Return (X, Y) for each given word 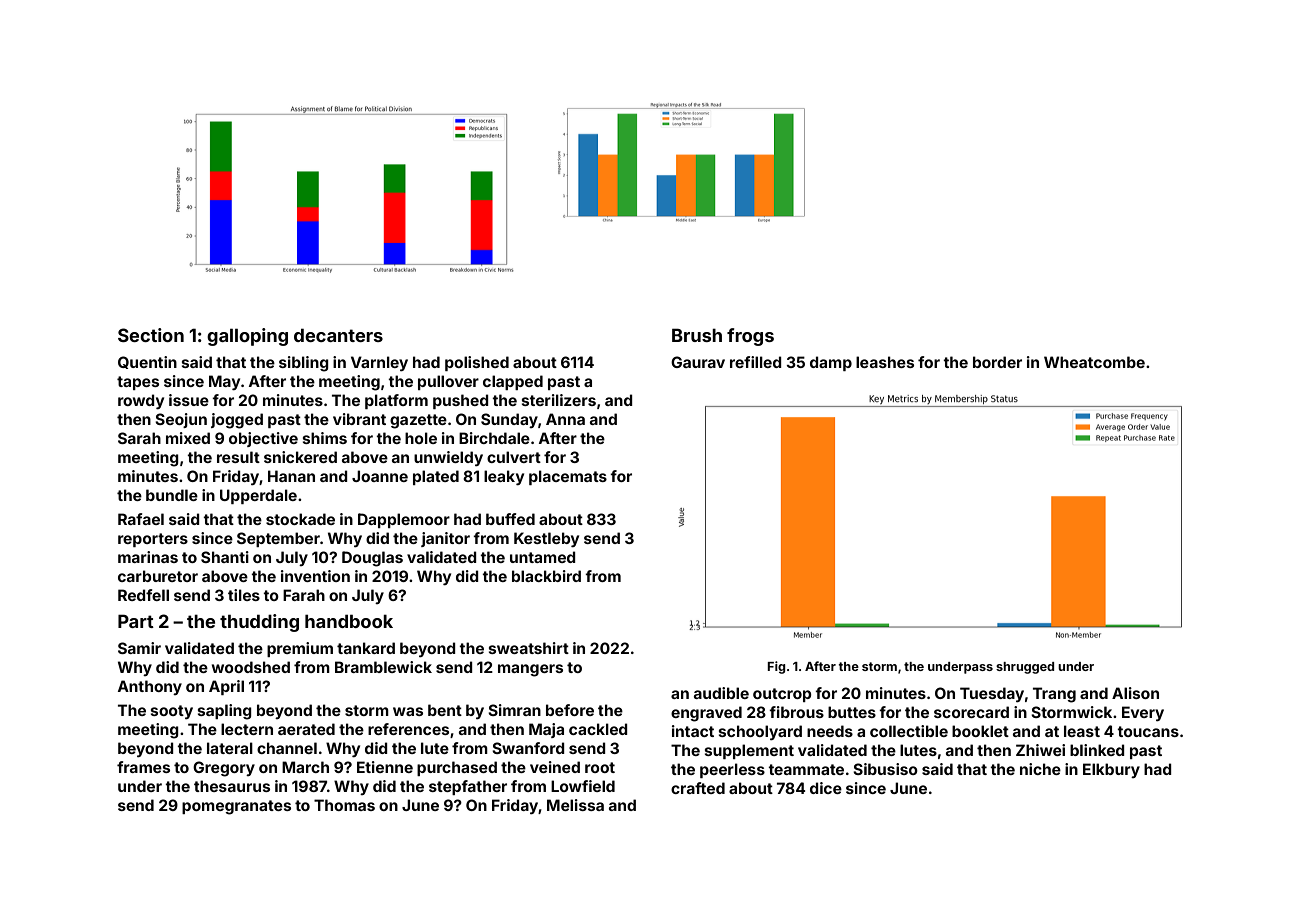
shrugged (1025, 668)
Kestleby (546, 539)
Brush (697, 335)
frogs (750, 337)
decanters (338, 335)
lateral (230, 748)
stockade (300, 519)
